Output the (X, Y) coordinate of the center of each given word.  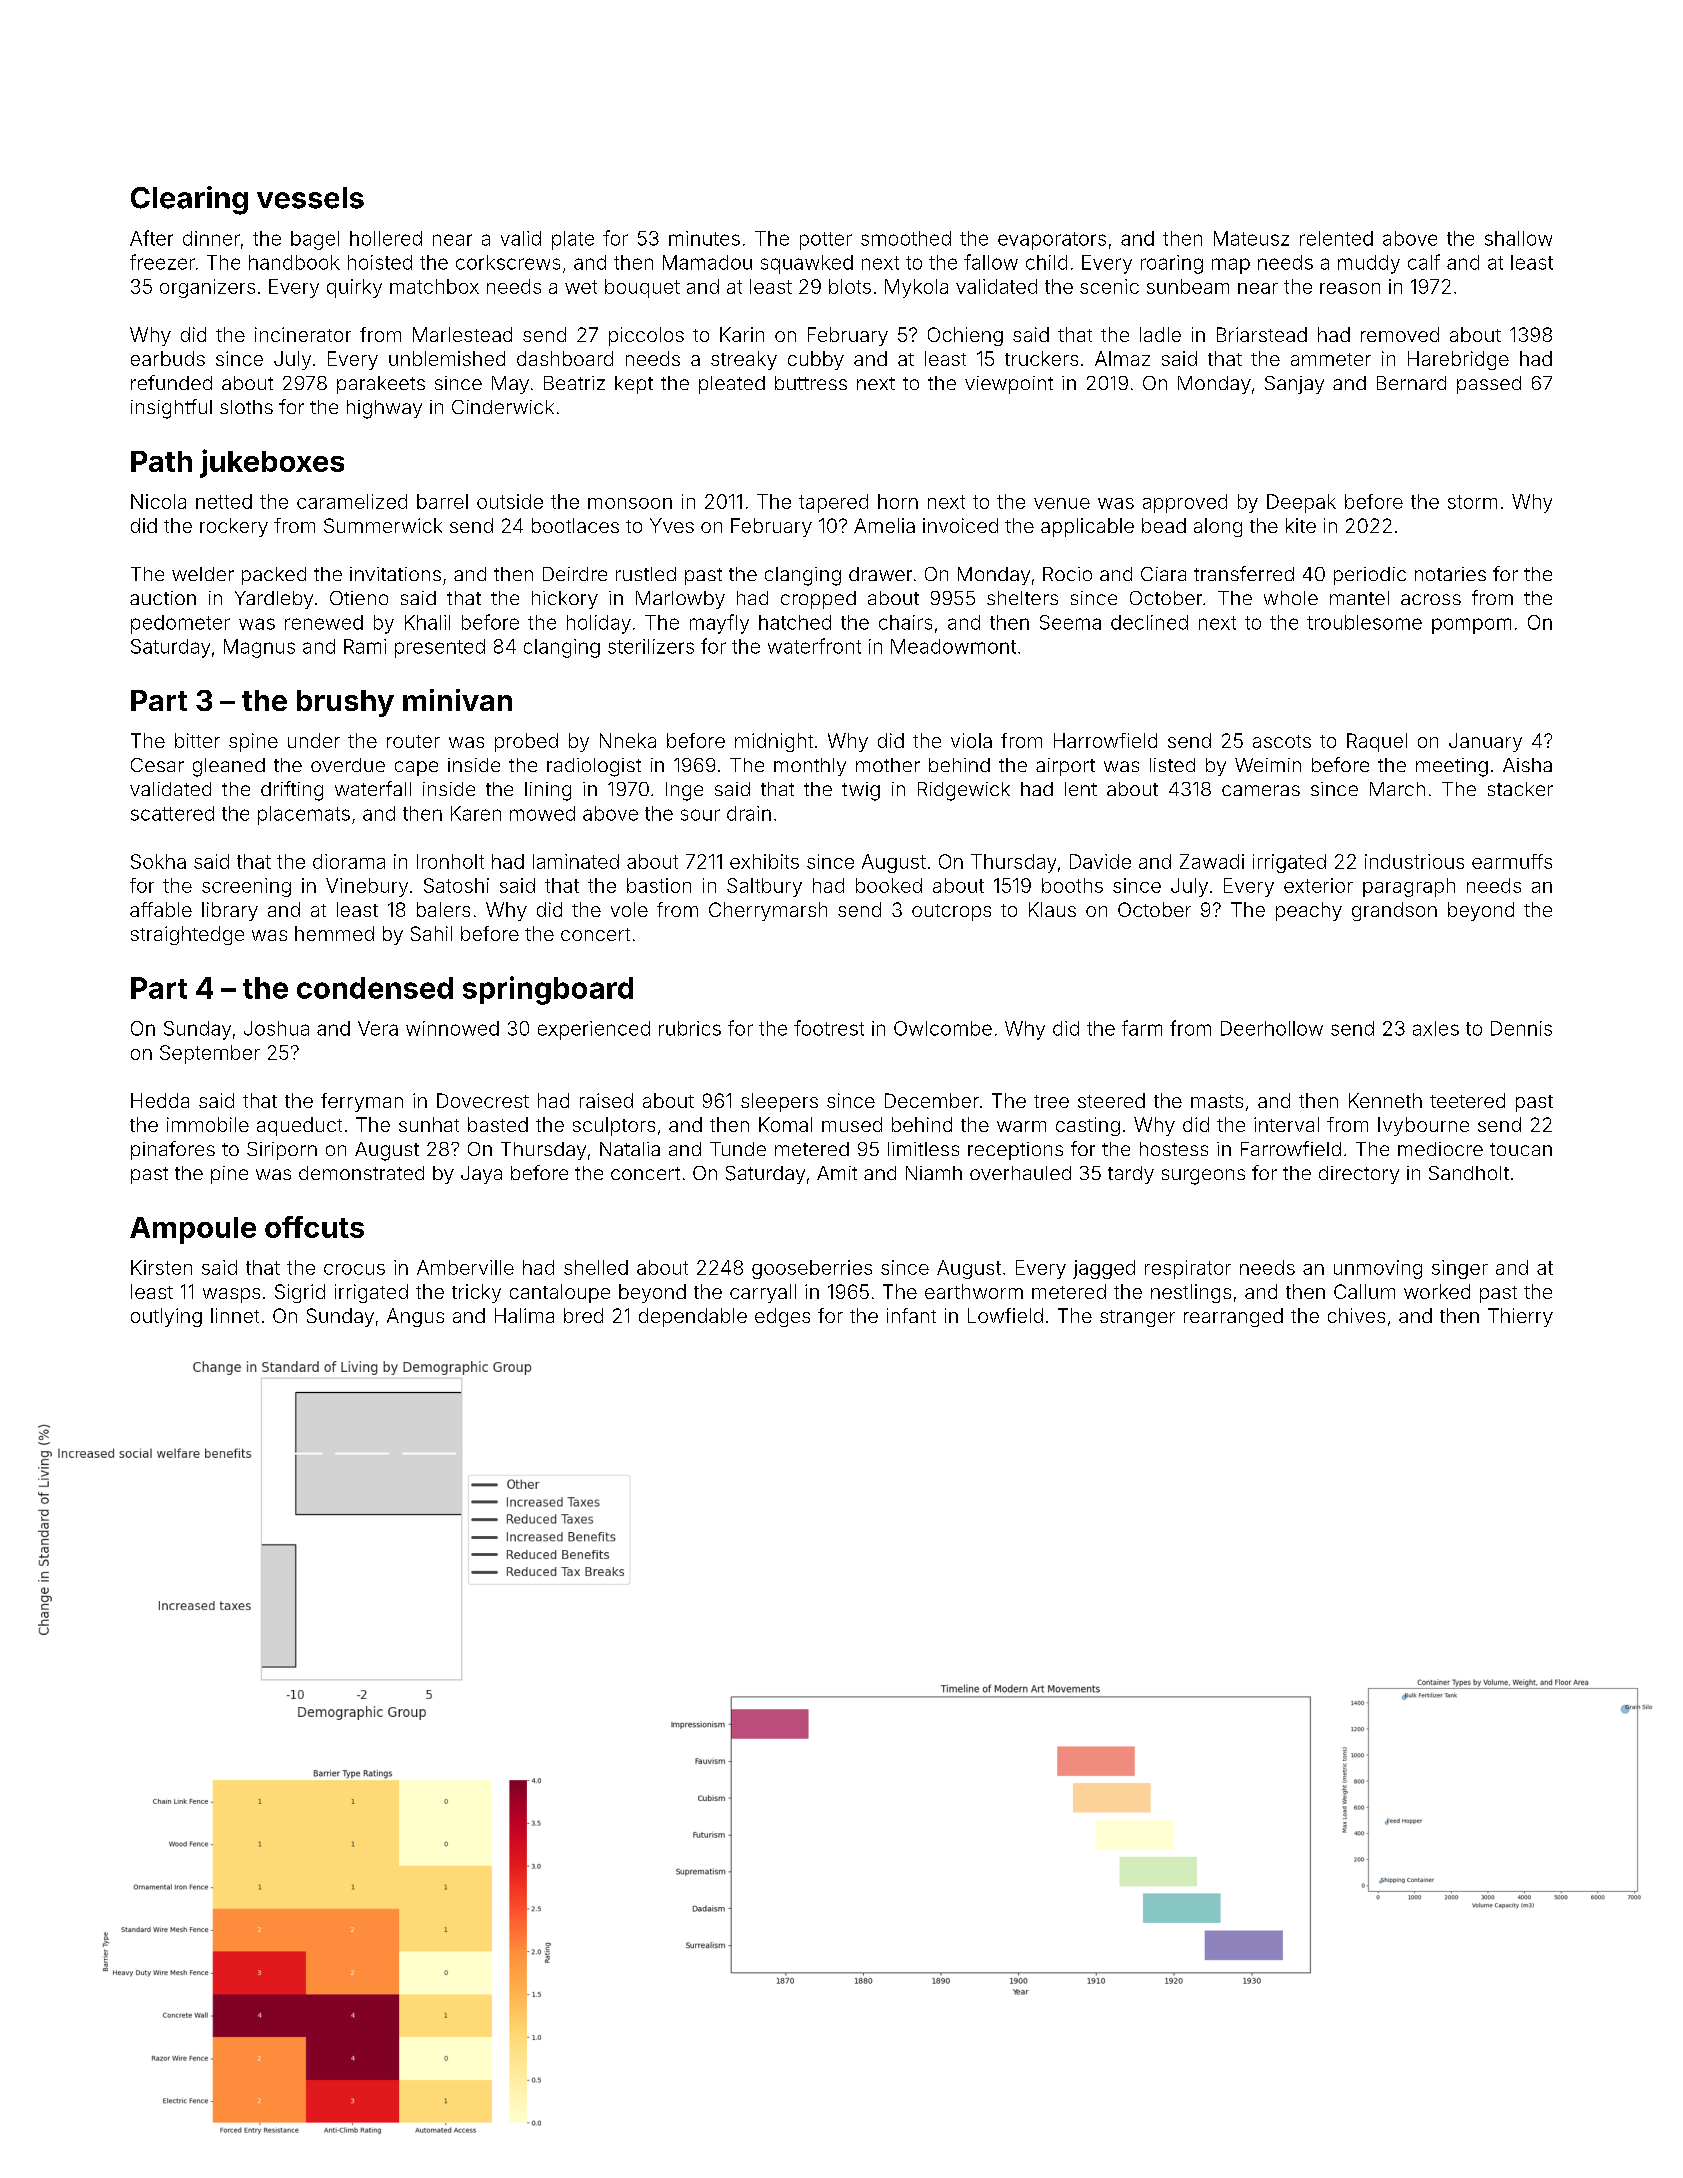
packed (274, 576)
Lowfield (1005, 1315)
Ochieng (965, 336)
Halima (524, 1315)
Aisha (1527, 765)
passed (1489, 385)
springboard (548, 990)
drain (749, 813)
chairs (905, 622)
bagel (315, 240)
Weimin (1268, 765)
